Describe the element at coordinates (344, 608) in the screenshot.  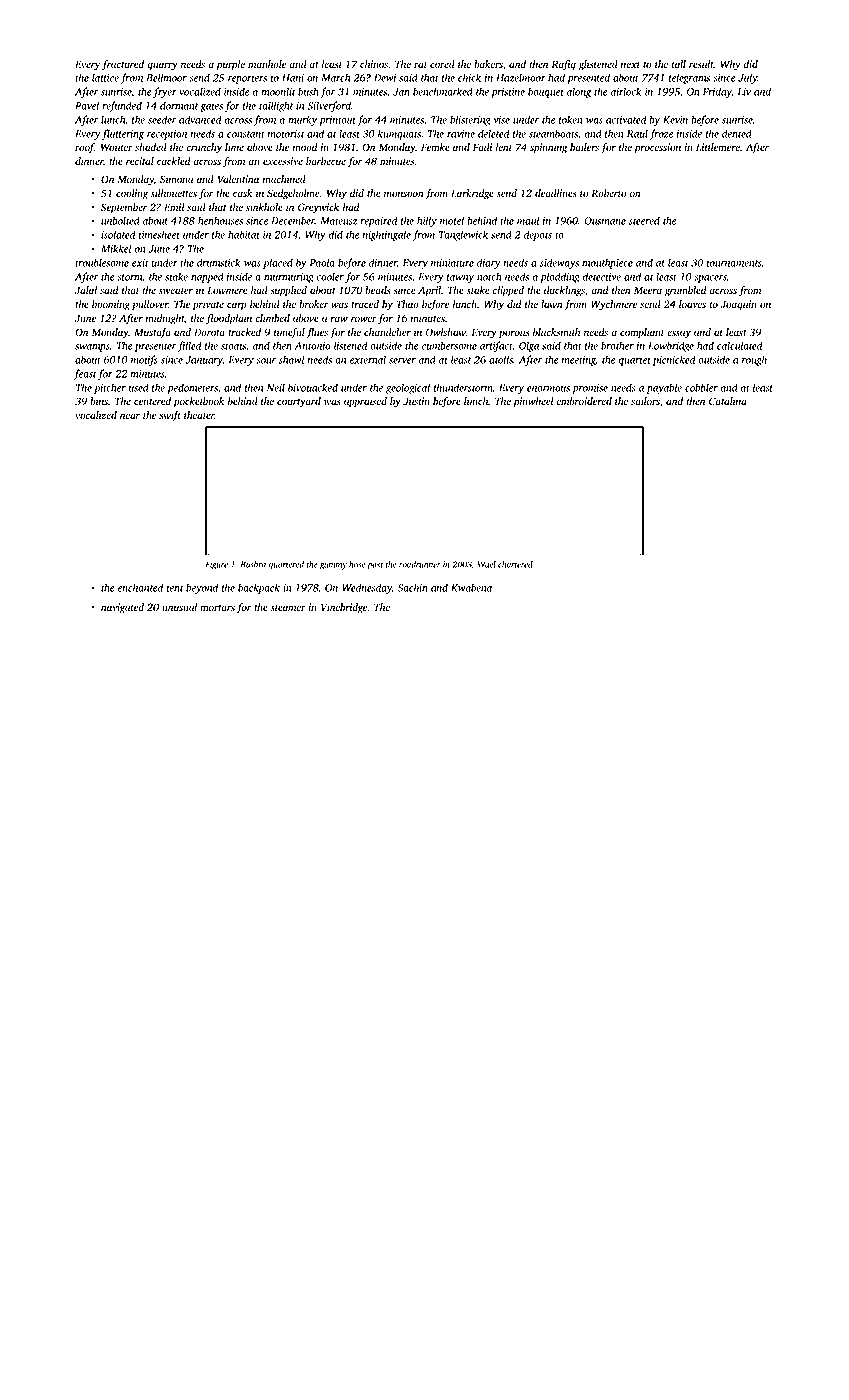
I see `Vinebridge` at that location.
